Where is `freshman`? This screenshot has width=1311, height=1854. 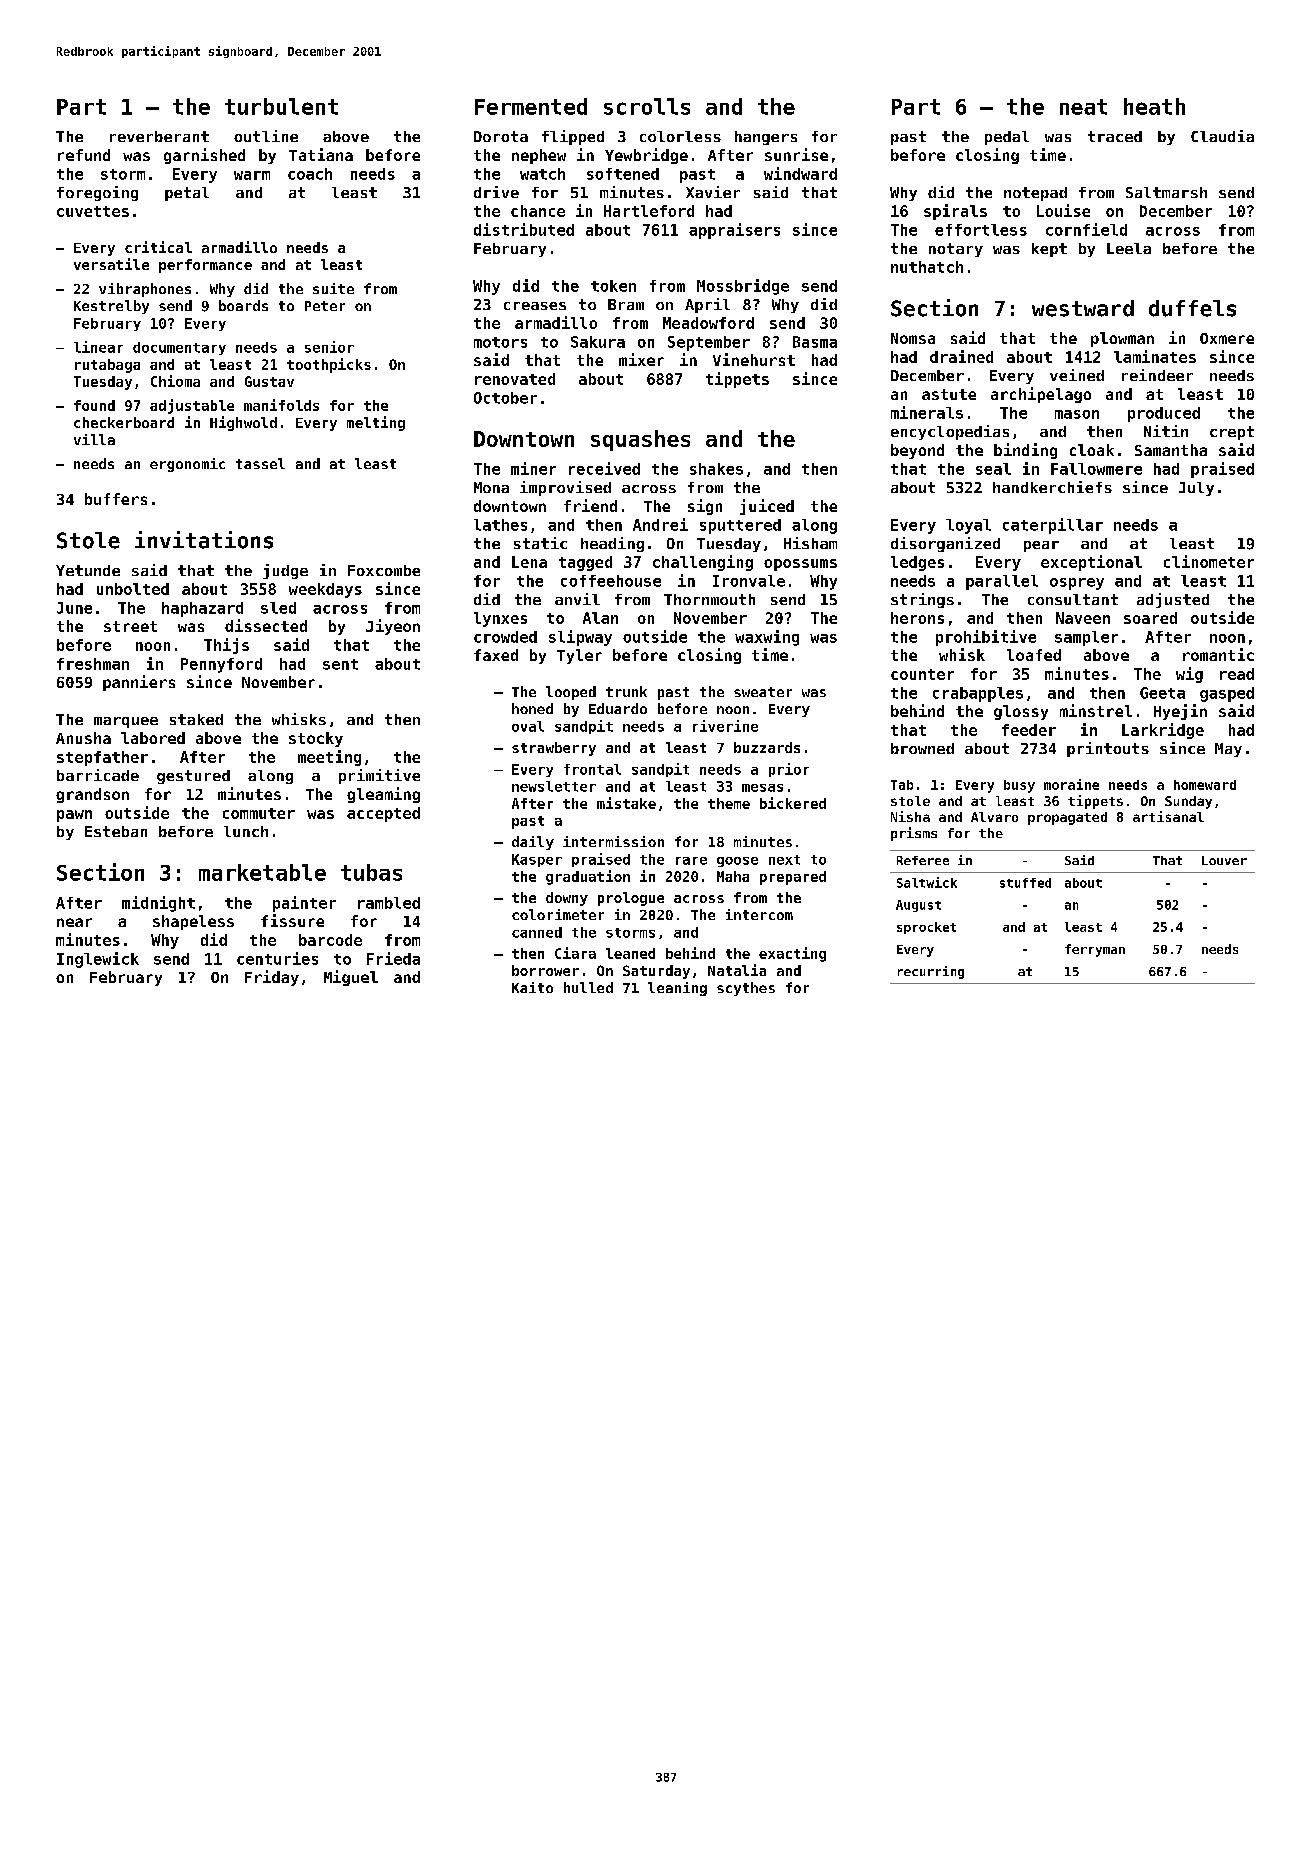 freshman is located at coordinates (93, 664).
